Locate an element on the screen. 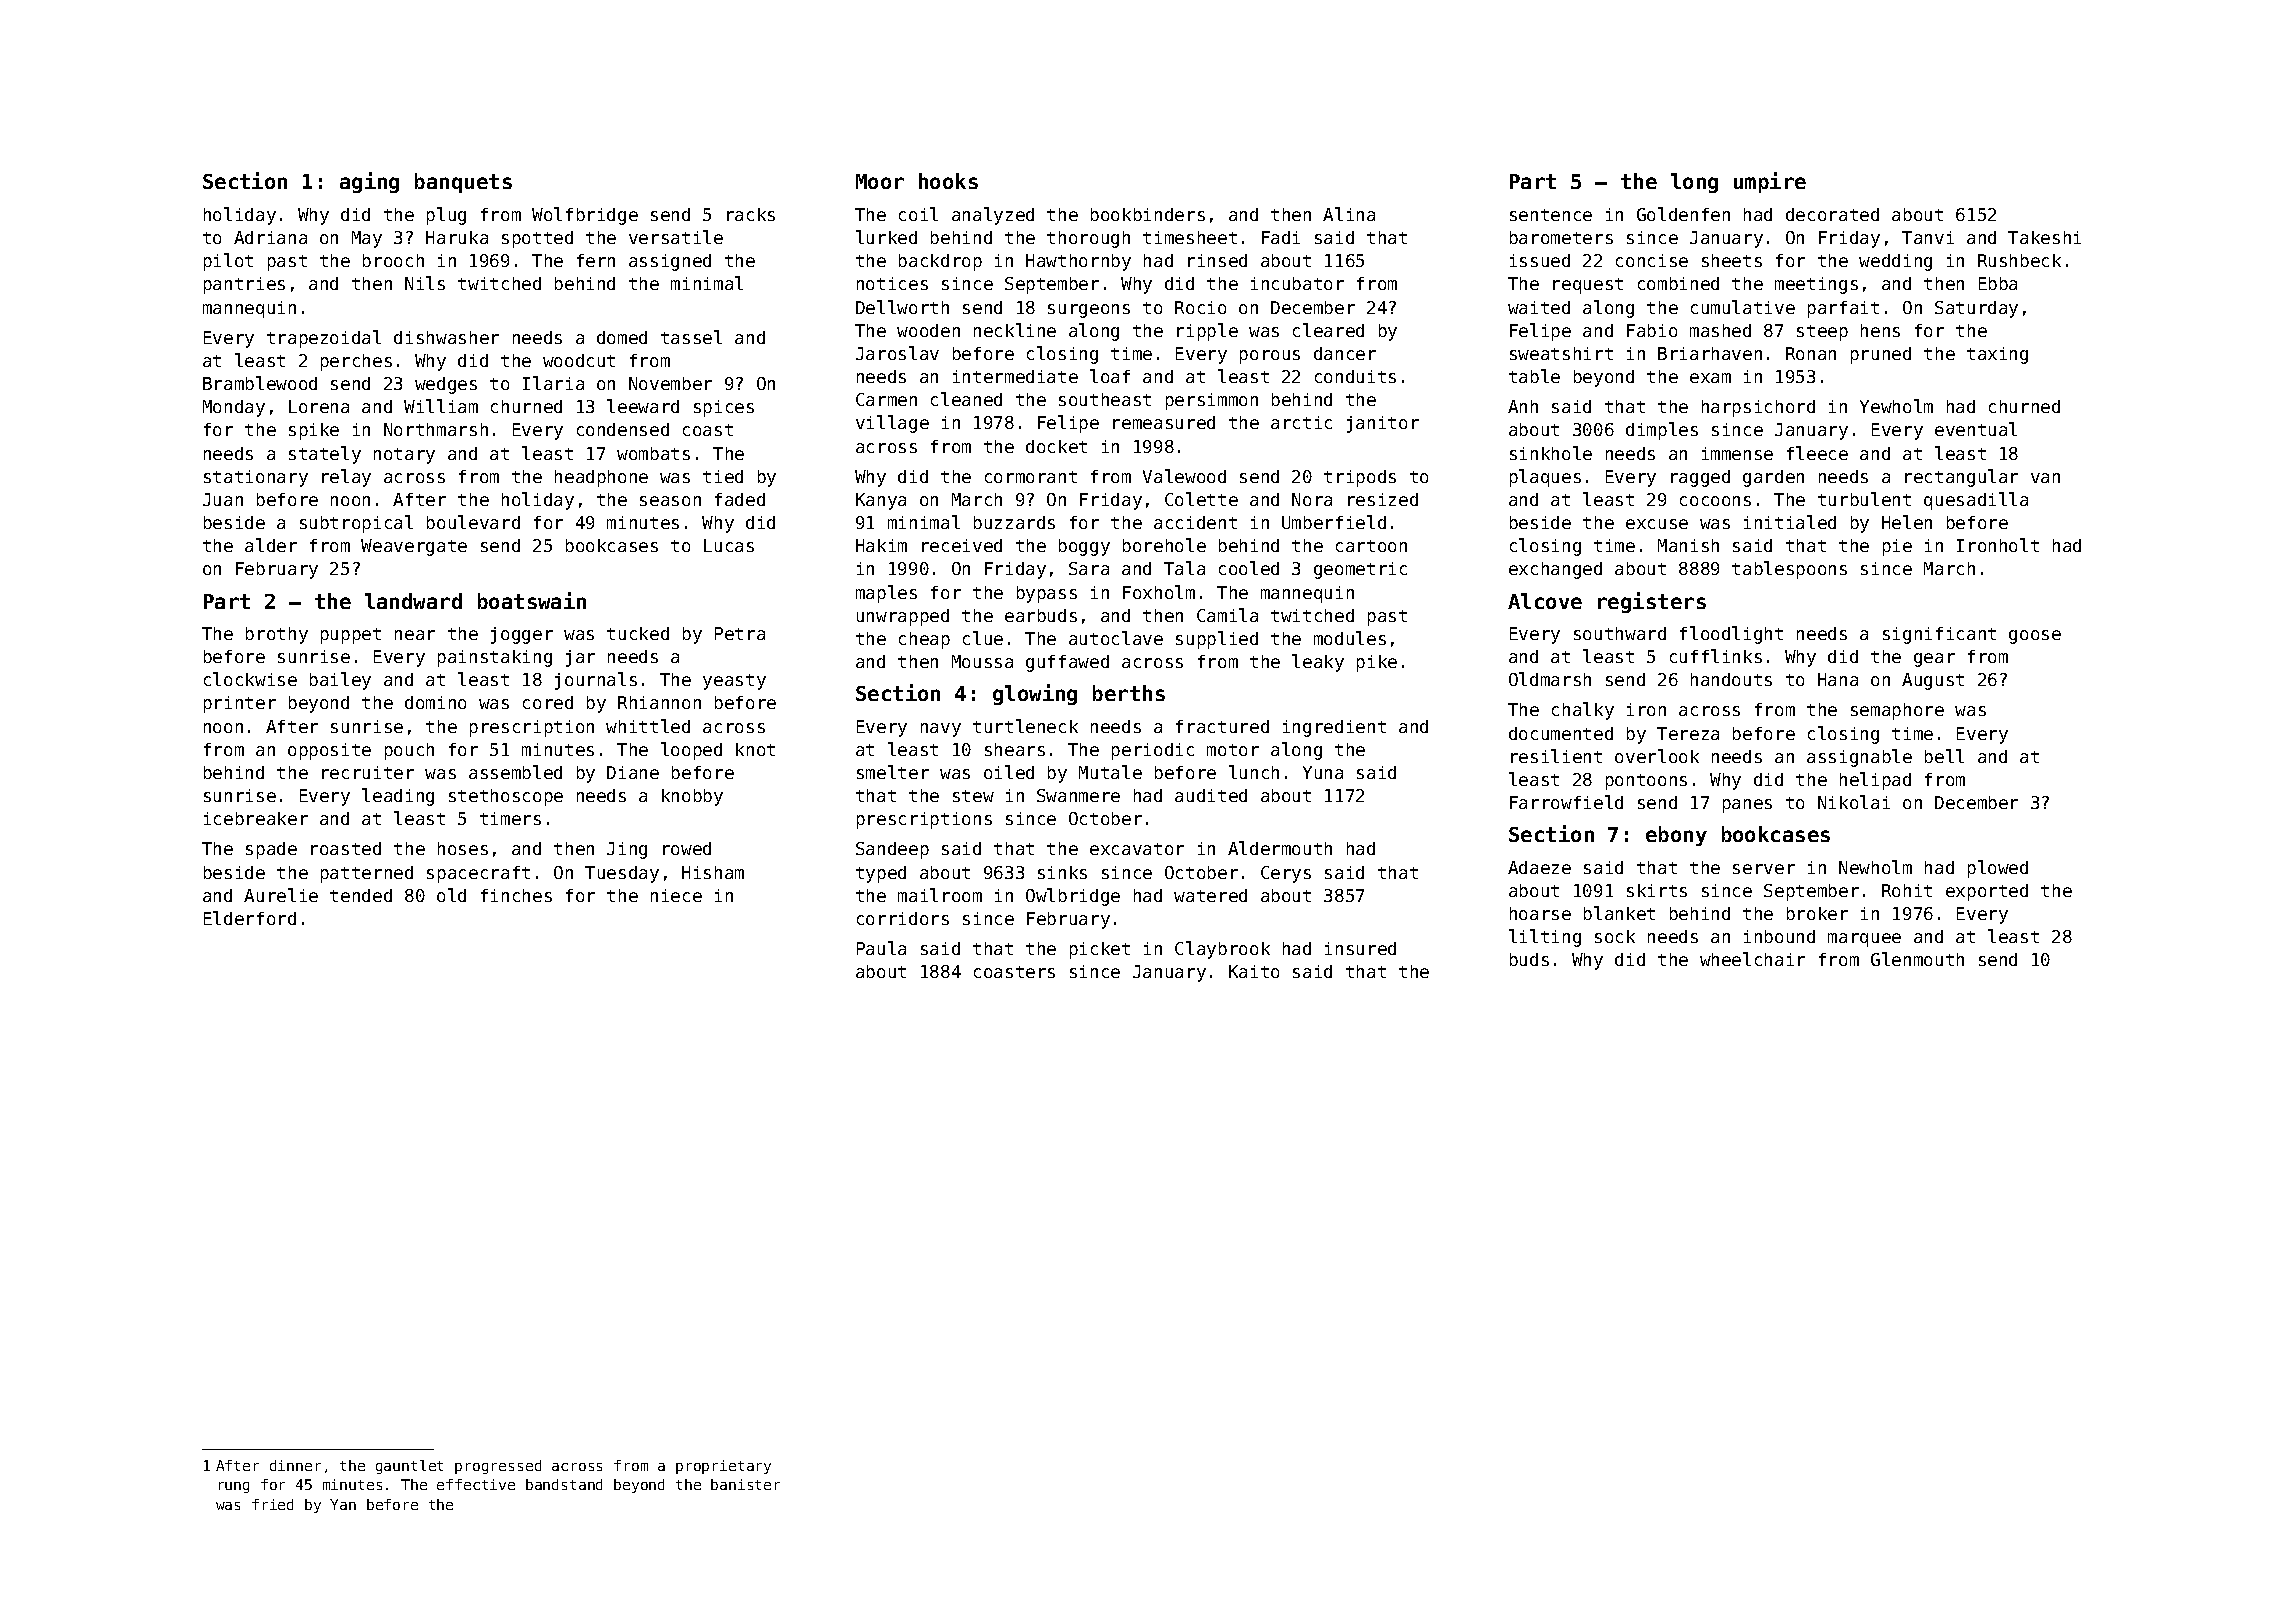 Image resolution: width=2292 pixels, height=1620 pixels. domed is located at coordinates (622, 337).
